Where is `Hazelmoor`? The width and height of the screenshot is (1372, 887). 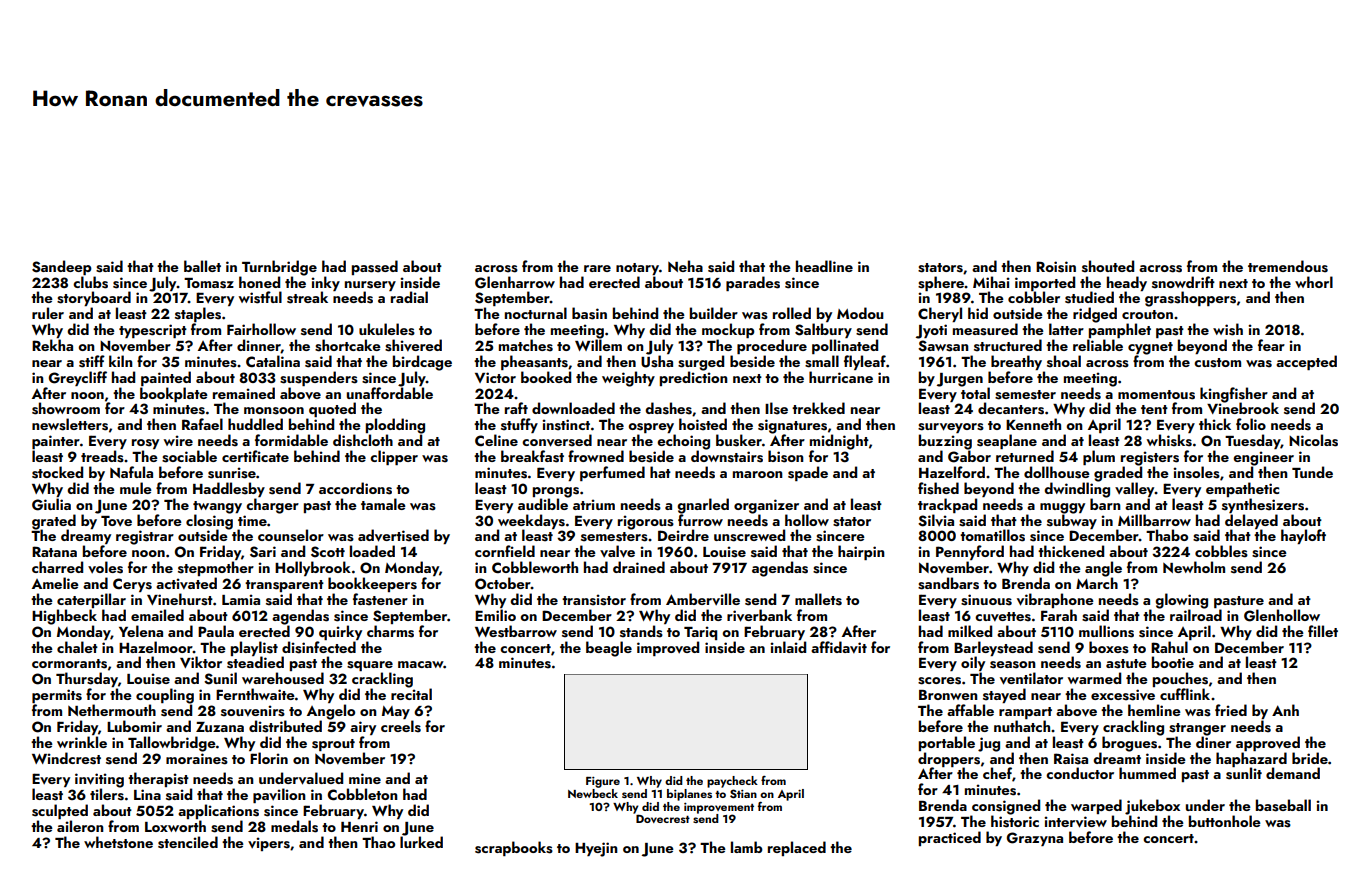
Hazelmoor is located at coordinates (156, 647).
